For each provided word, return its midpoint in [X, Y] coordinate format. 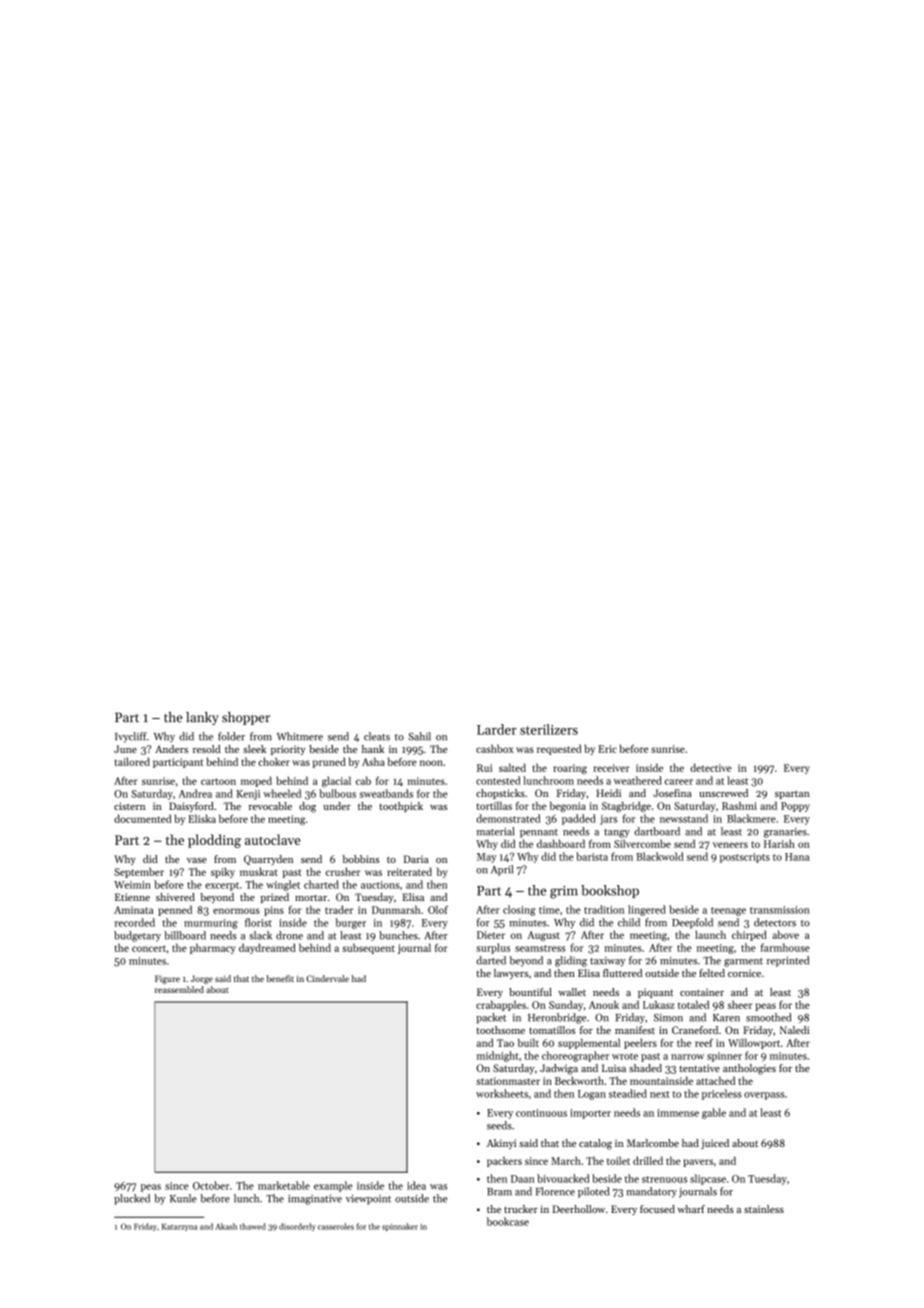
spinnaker [400, 1227]
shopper [246, 718]
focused [657, 1209]
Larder [497, 729]
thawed [253, 1226]
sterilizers [549, 729]
